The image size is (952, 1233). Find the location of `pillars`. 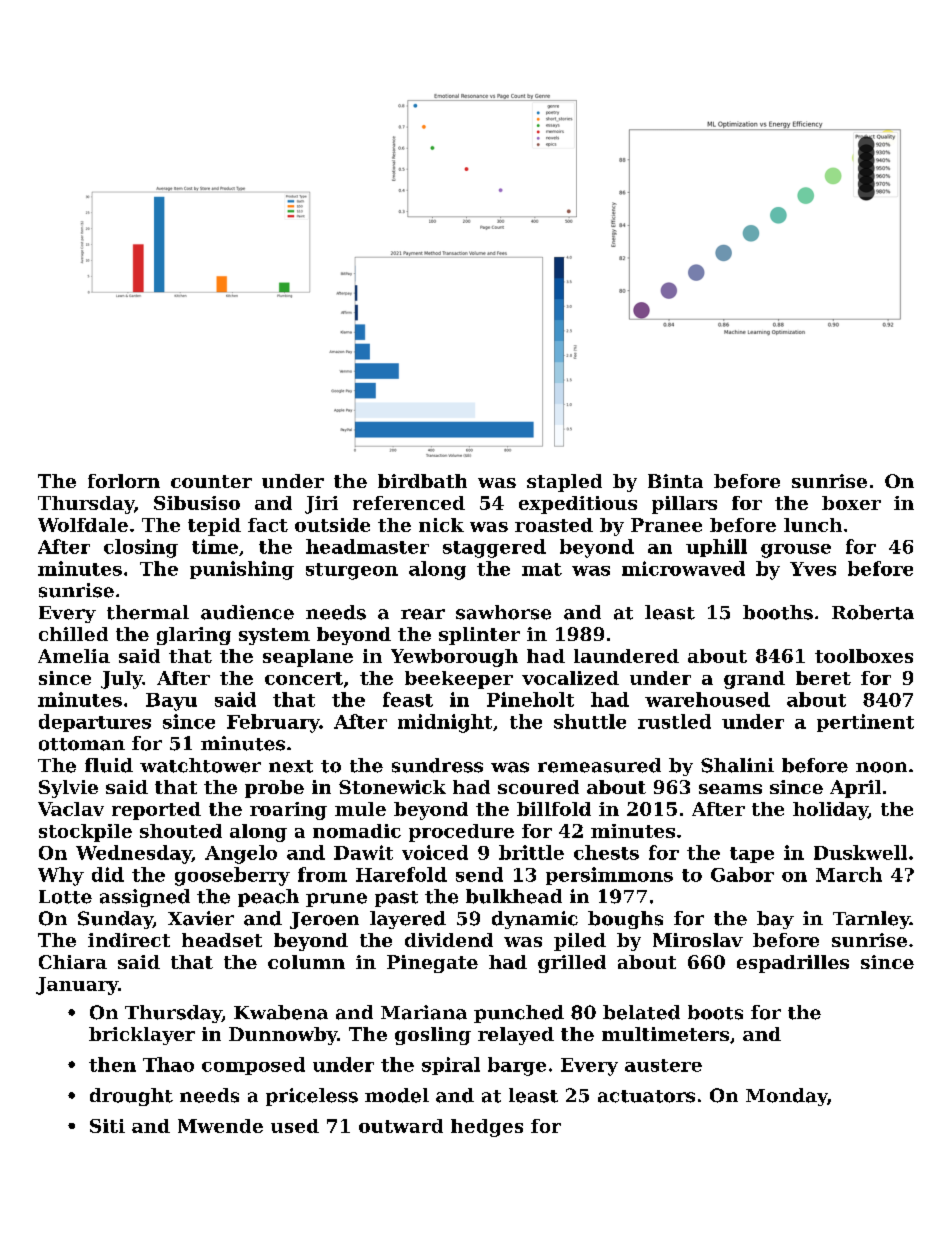

pillars is located at coordinates (684, 505).
